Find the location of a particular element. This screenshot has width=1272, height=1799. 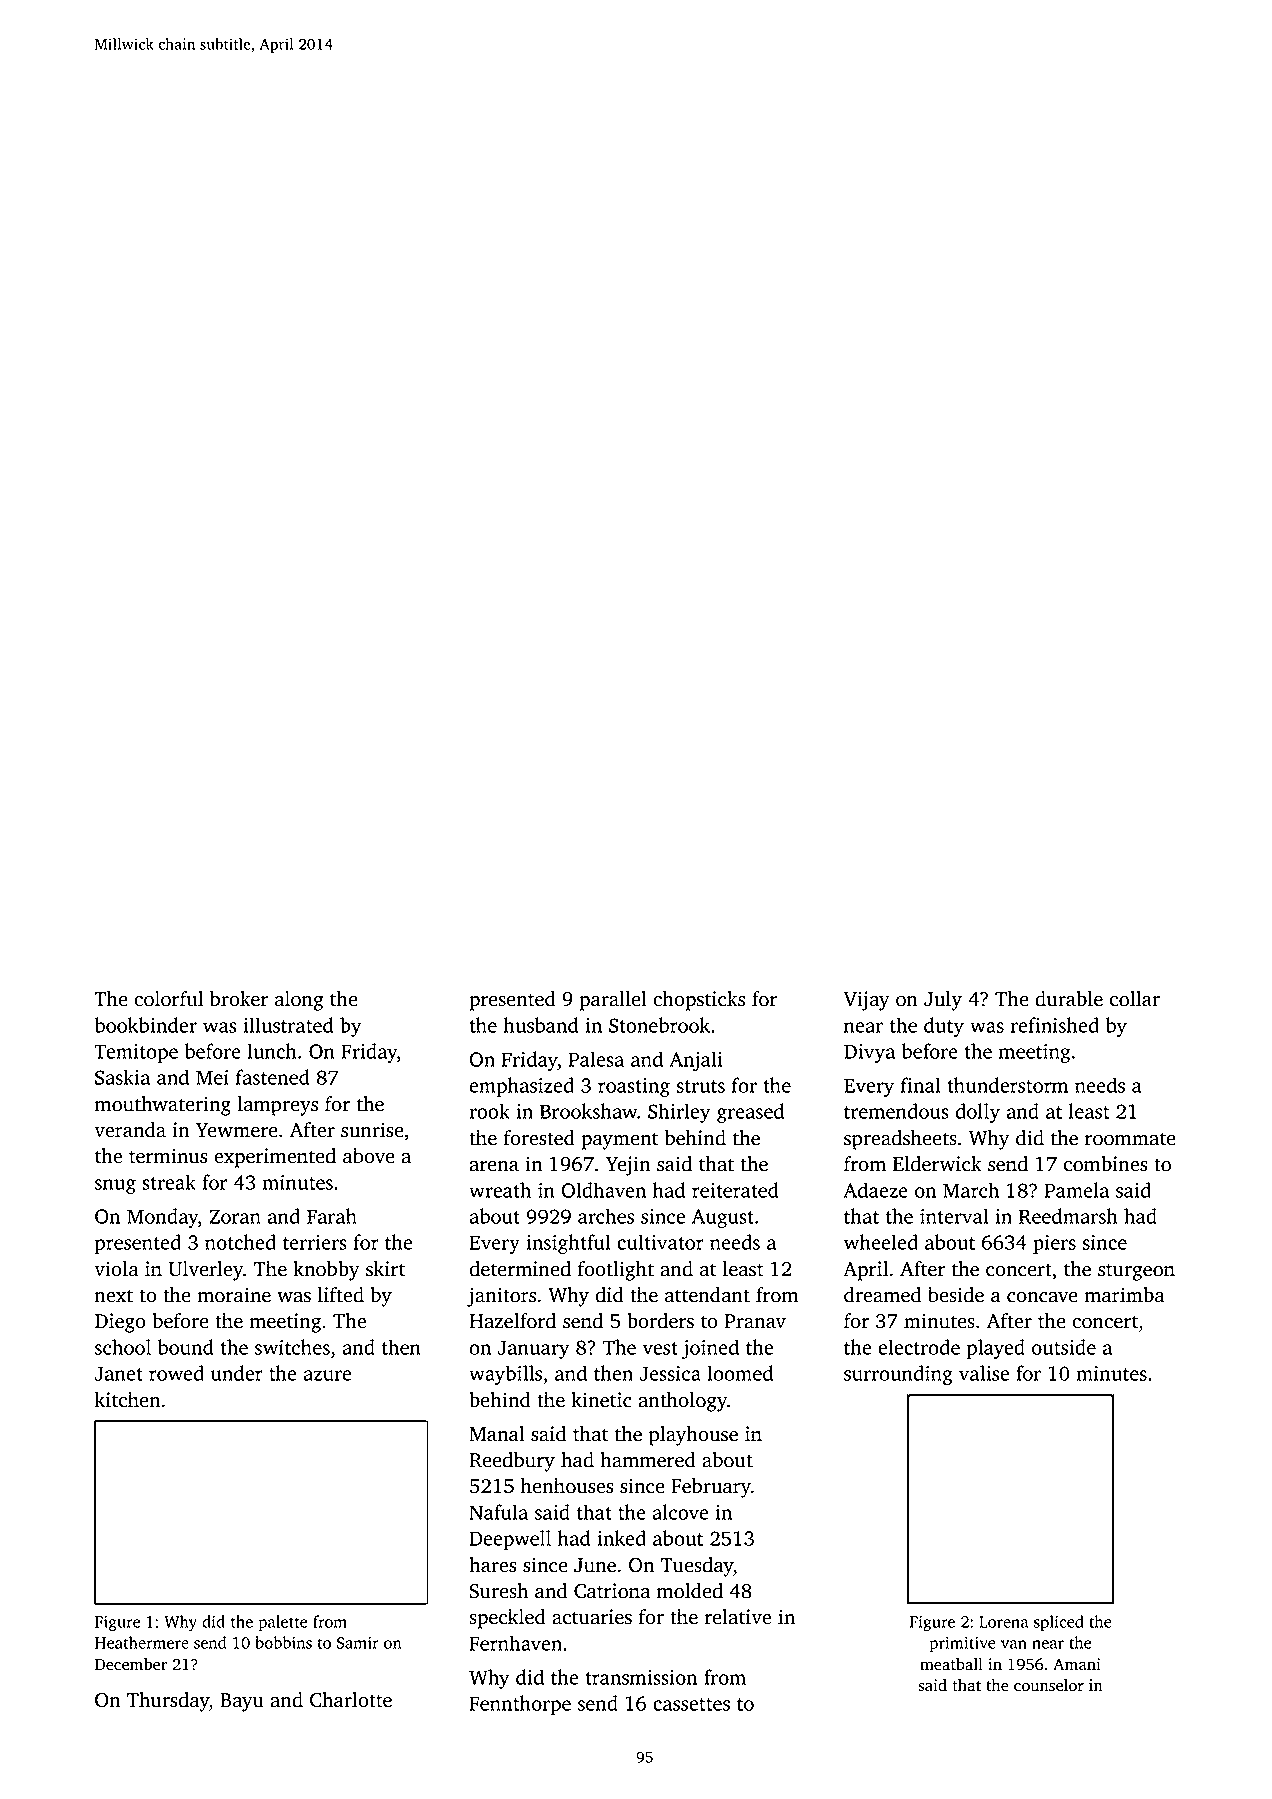

sunrise is located at coordinates (372, 1130).
